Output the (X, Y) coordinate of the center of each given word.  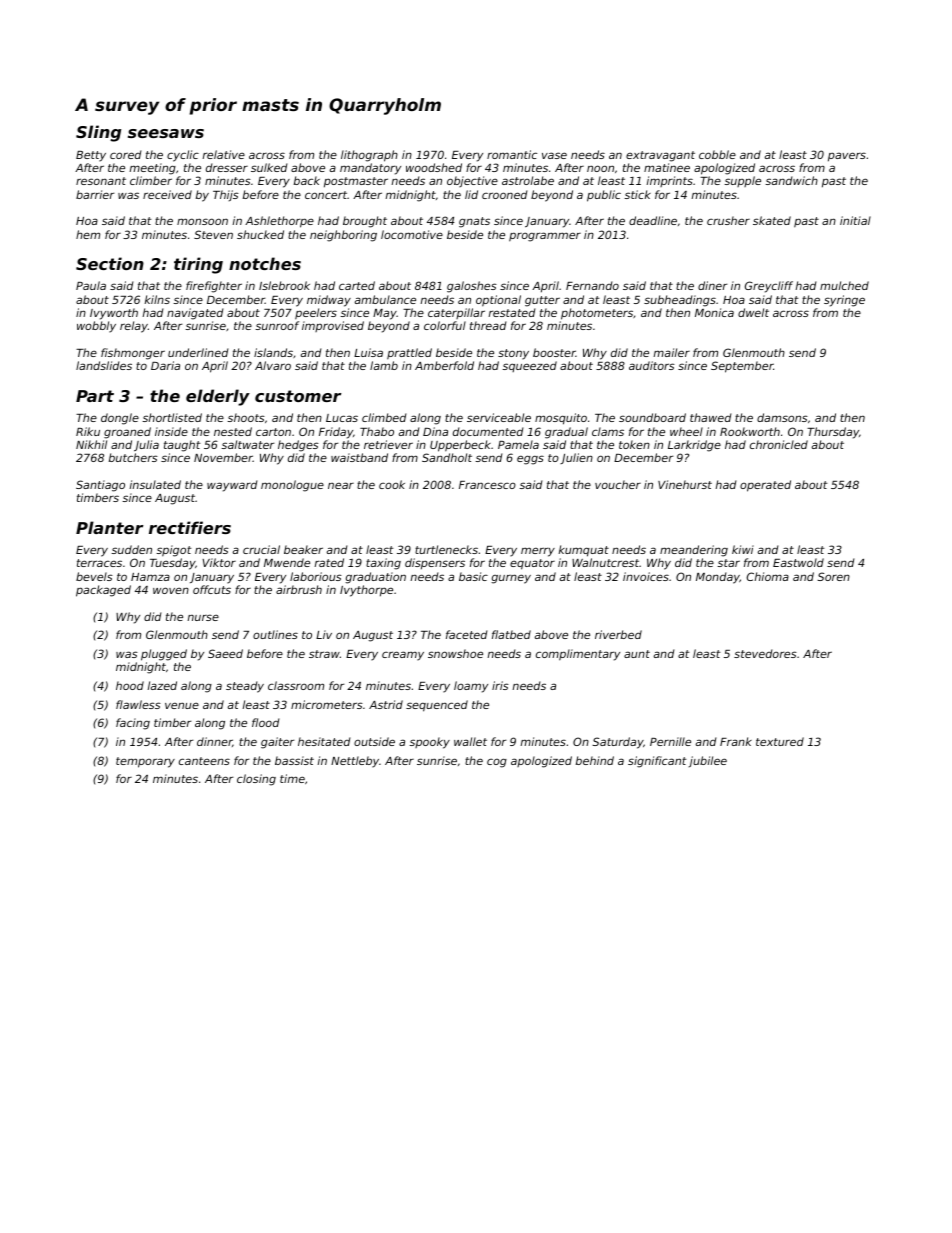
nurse (203, 617)
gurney (511, 579)
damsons (782, 417)
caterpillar (456, 313)
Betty (91, 156)
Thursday (833, 433)
